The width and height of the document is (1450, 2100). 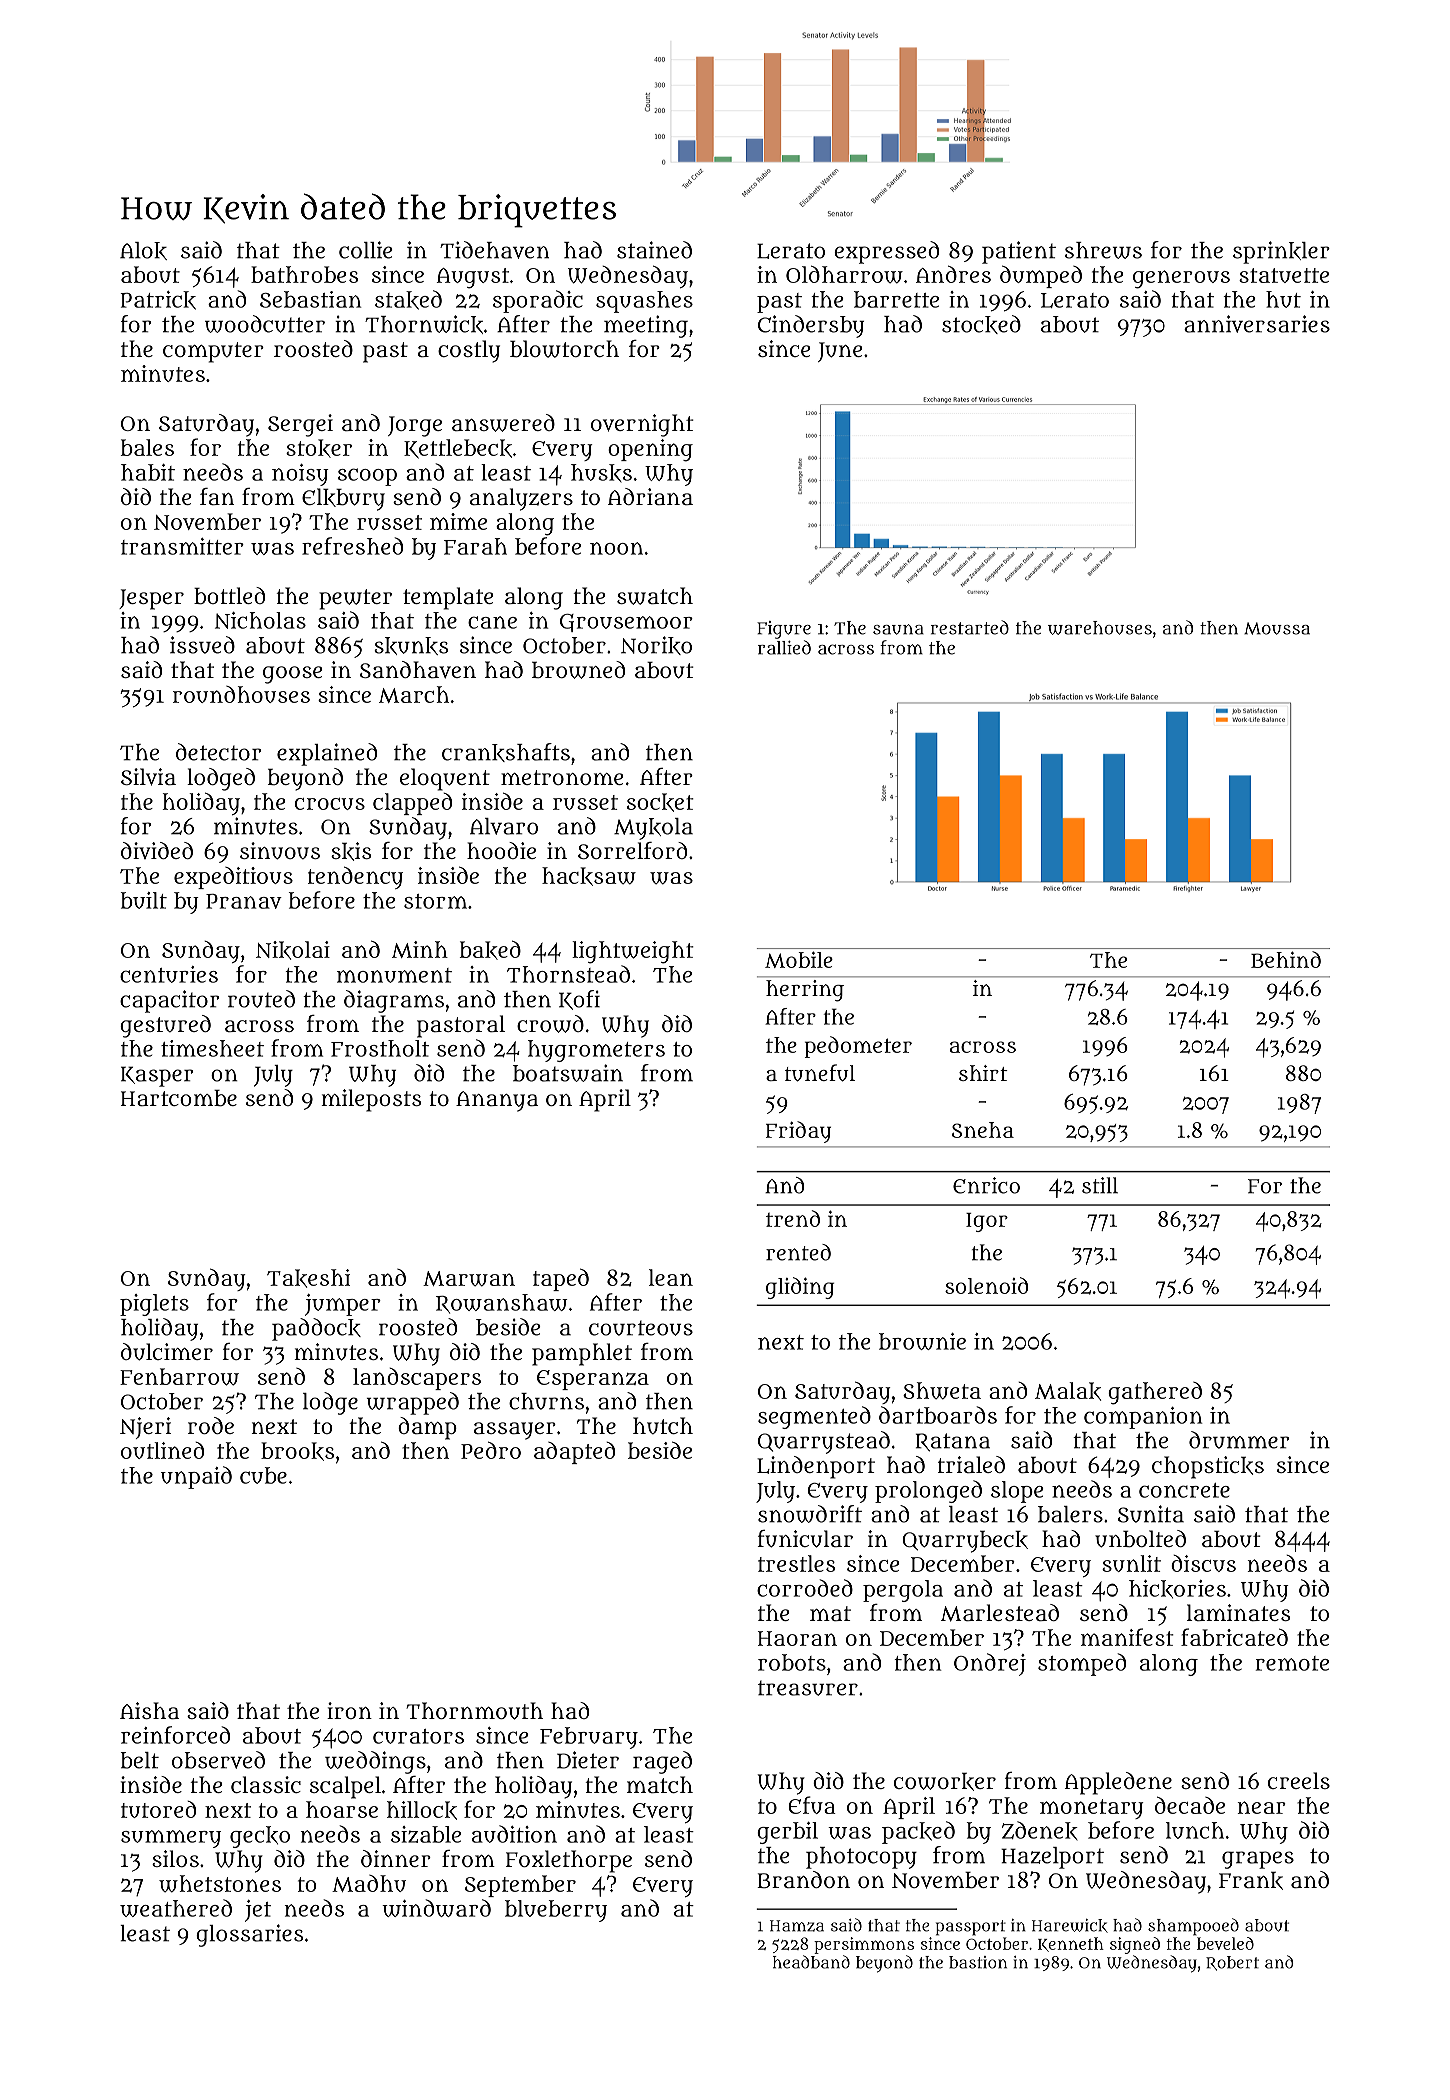 I want to click on refreshed, so click(x=352, y=546).
